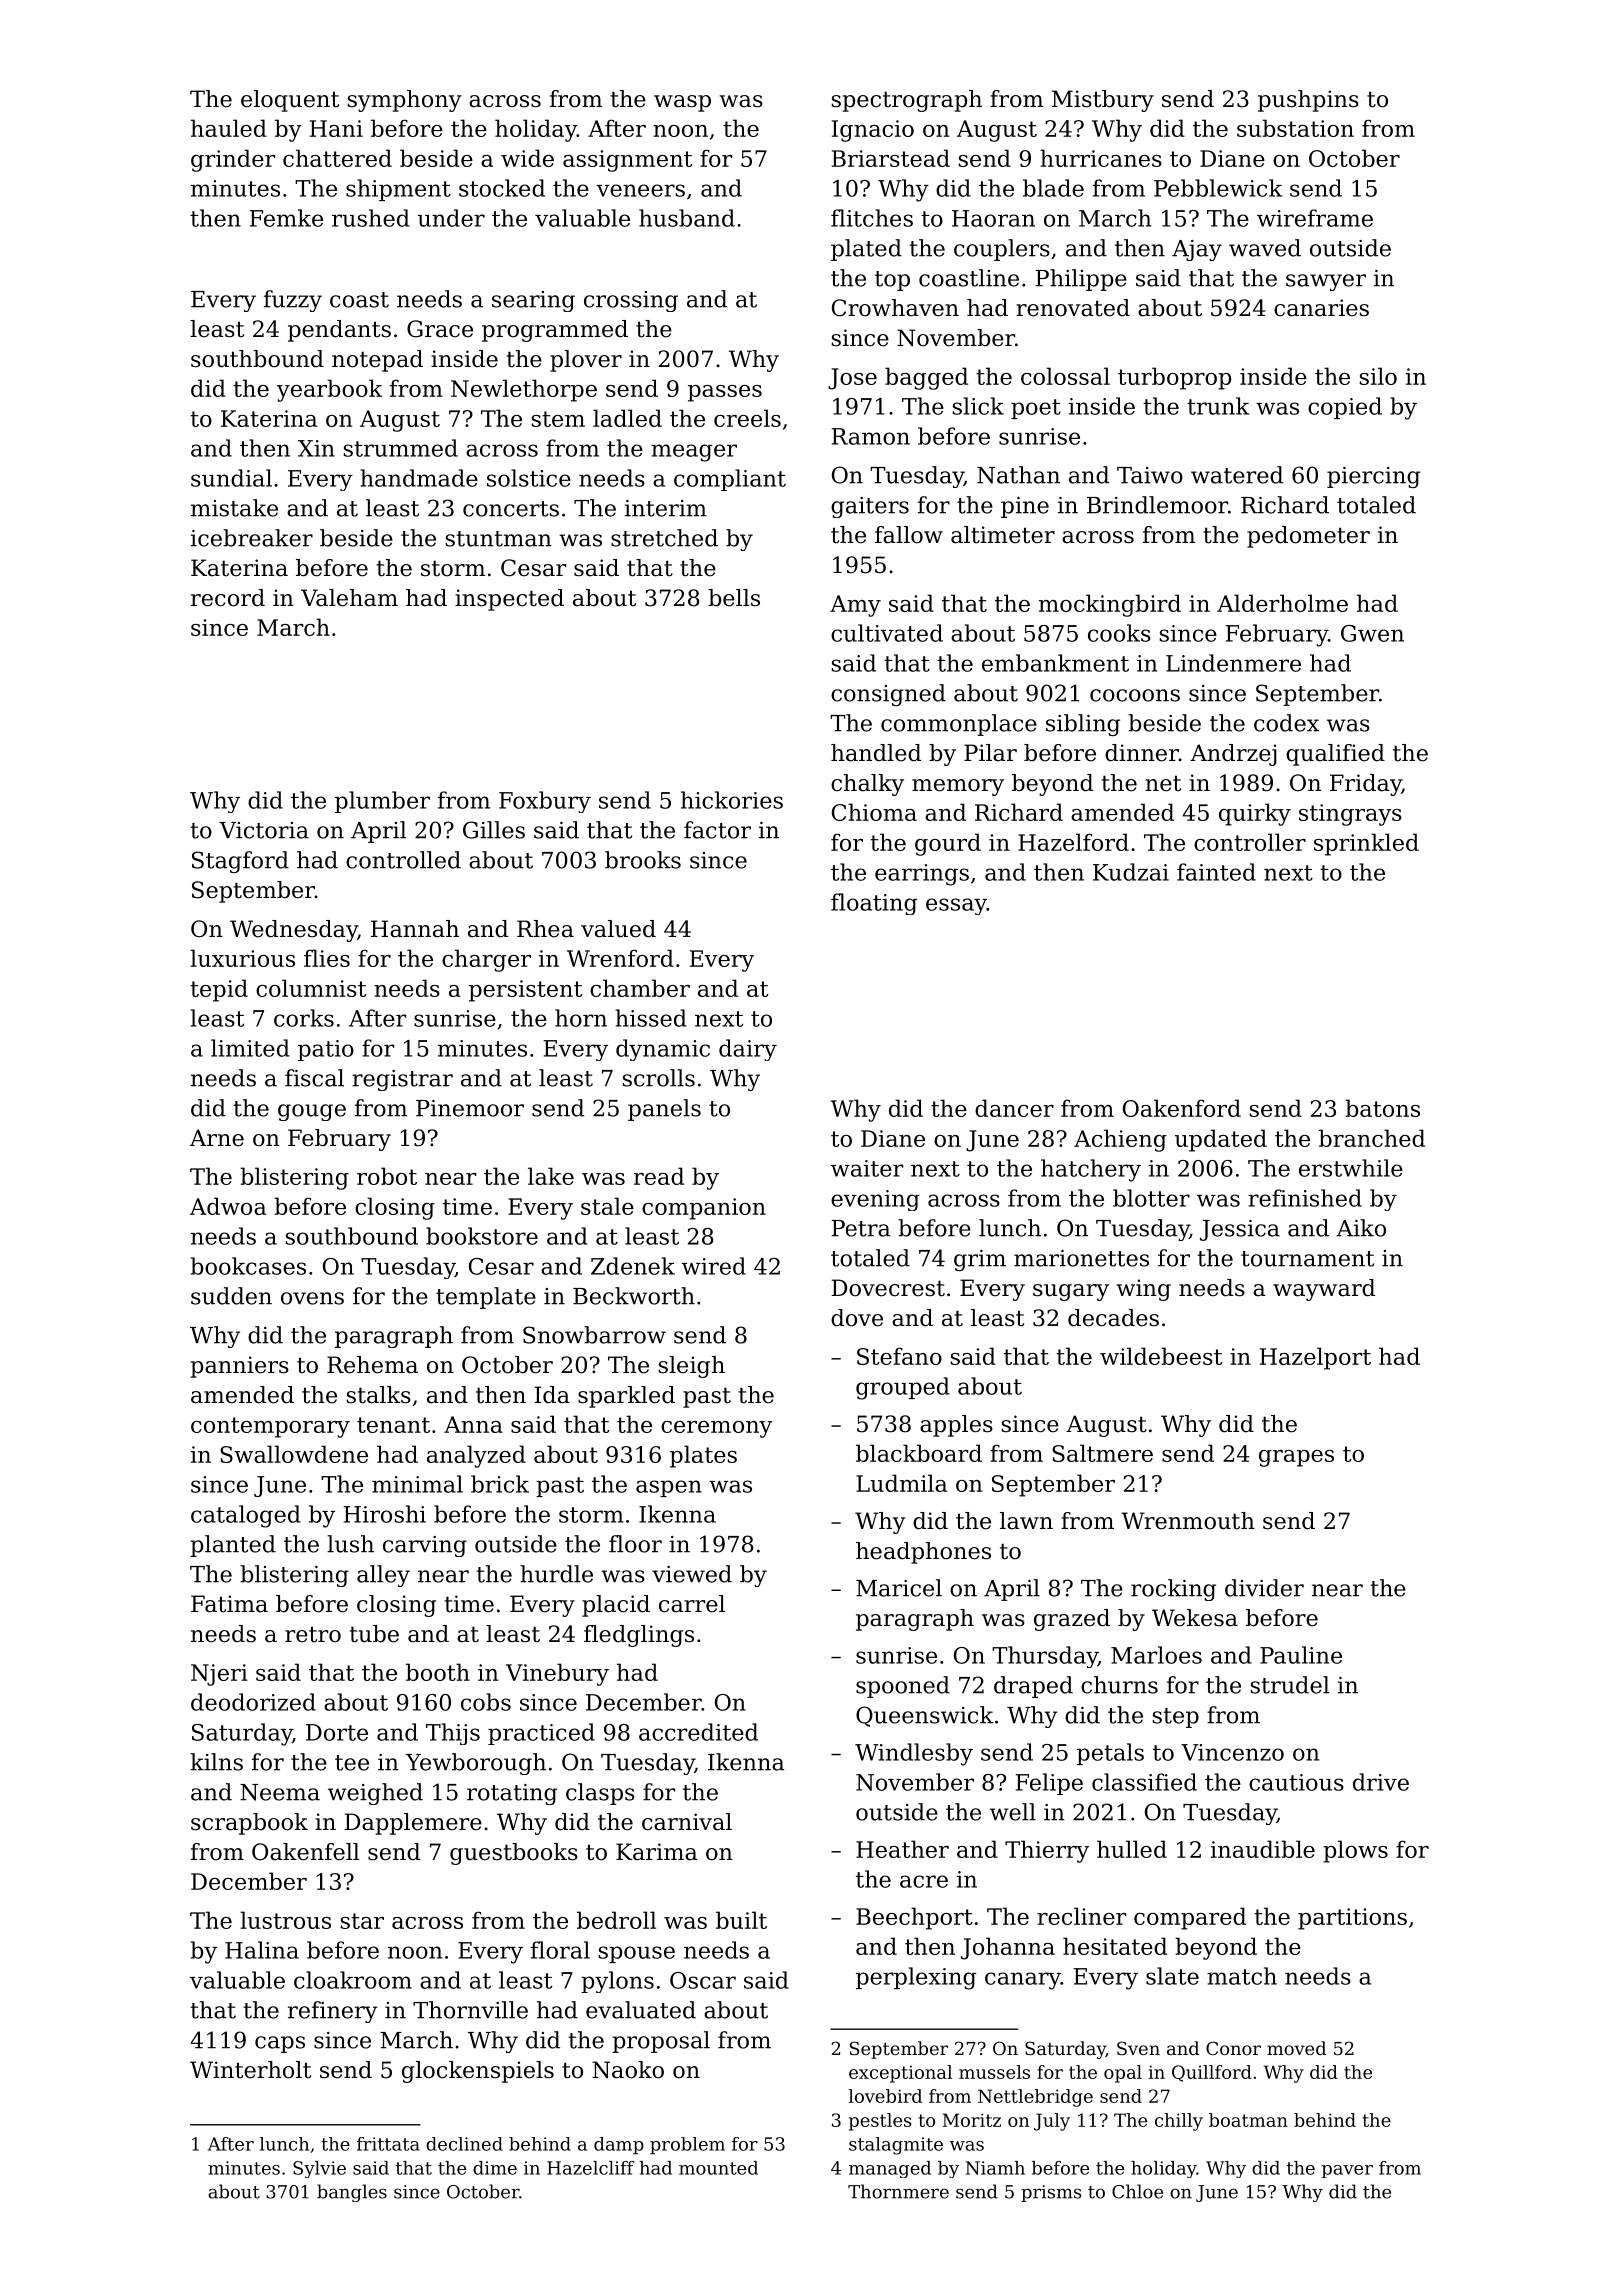 This screenshot has height=2292, width=1620. What do you see at coordinates (594, 1335) in the screenshot?
I see `Snowbarrow` at bounding box center [594, 1335].
